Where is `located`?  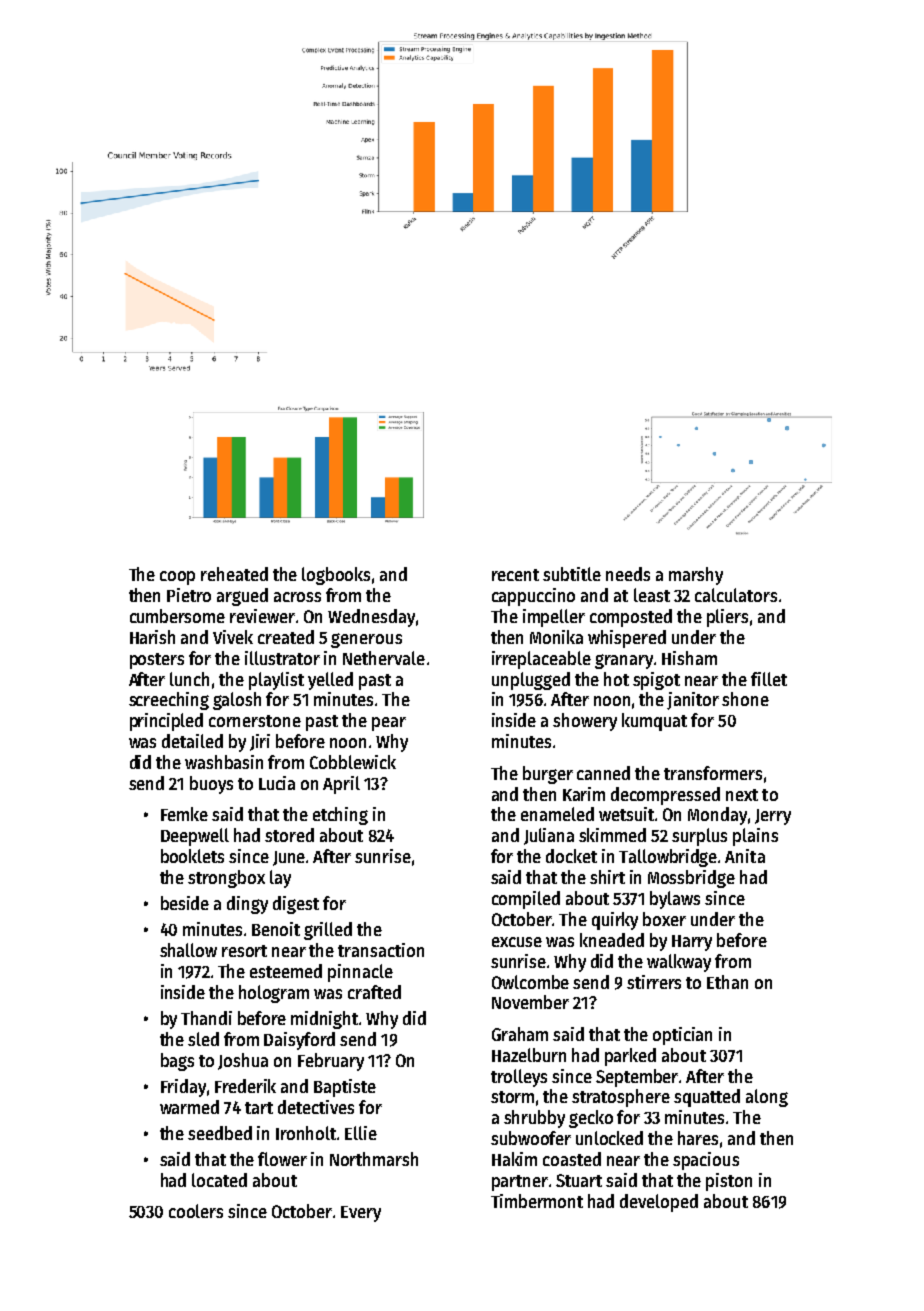 located is located at coordinates (219, 1180).
